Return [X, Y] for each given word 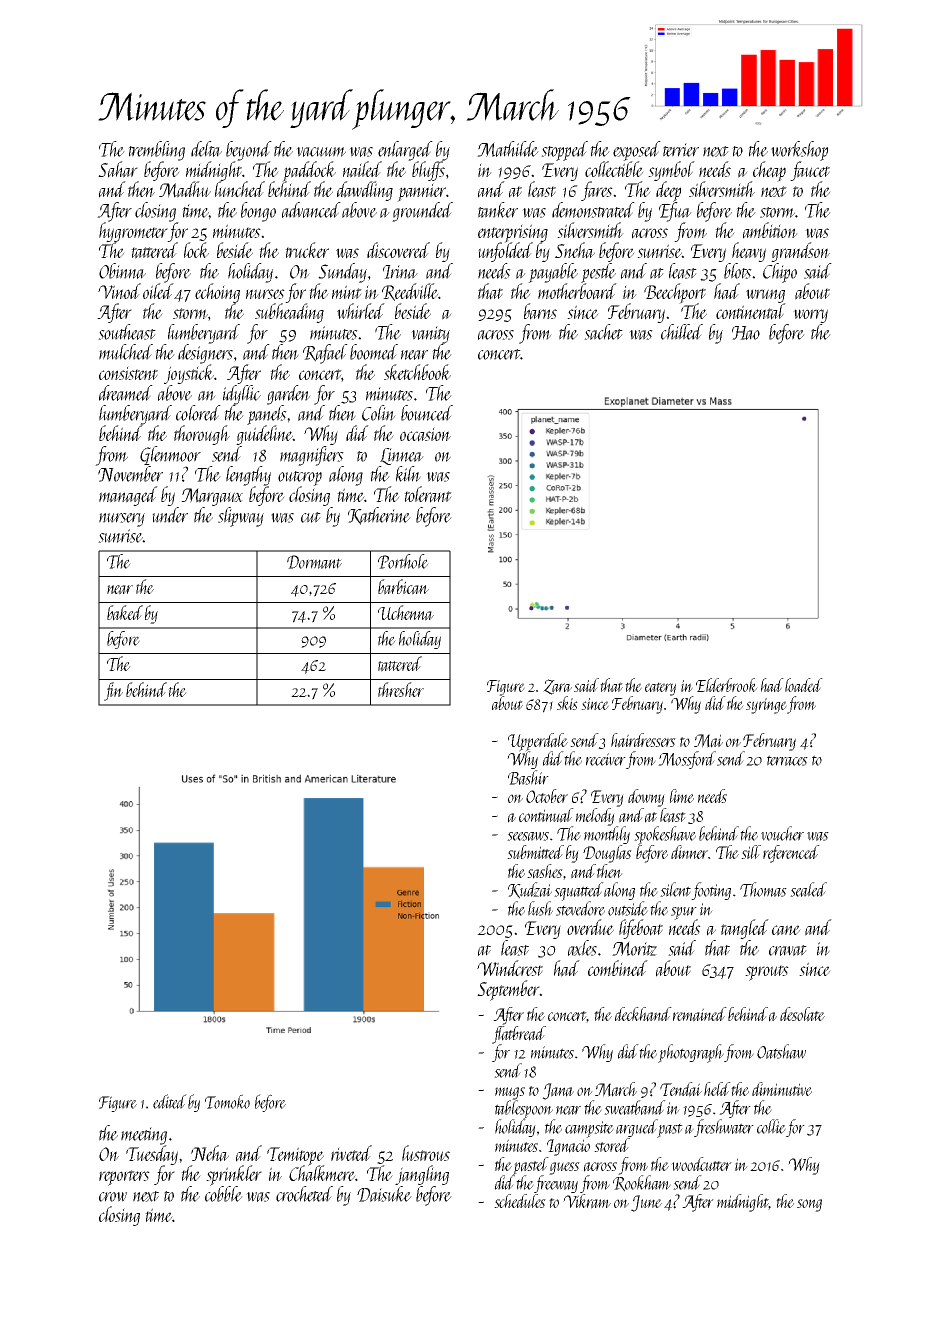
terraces [787, 760]
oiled [158, 291]
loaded [804, 685]
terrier [681, 150]
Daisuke [384, 1194]
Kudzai [530, 890]
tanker [498, 210]
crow [113, 1197]
